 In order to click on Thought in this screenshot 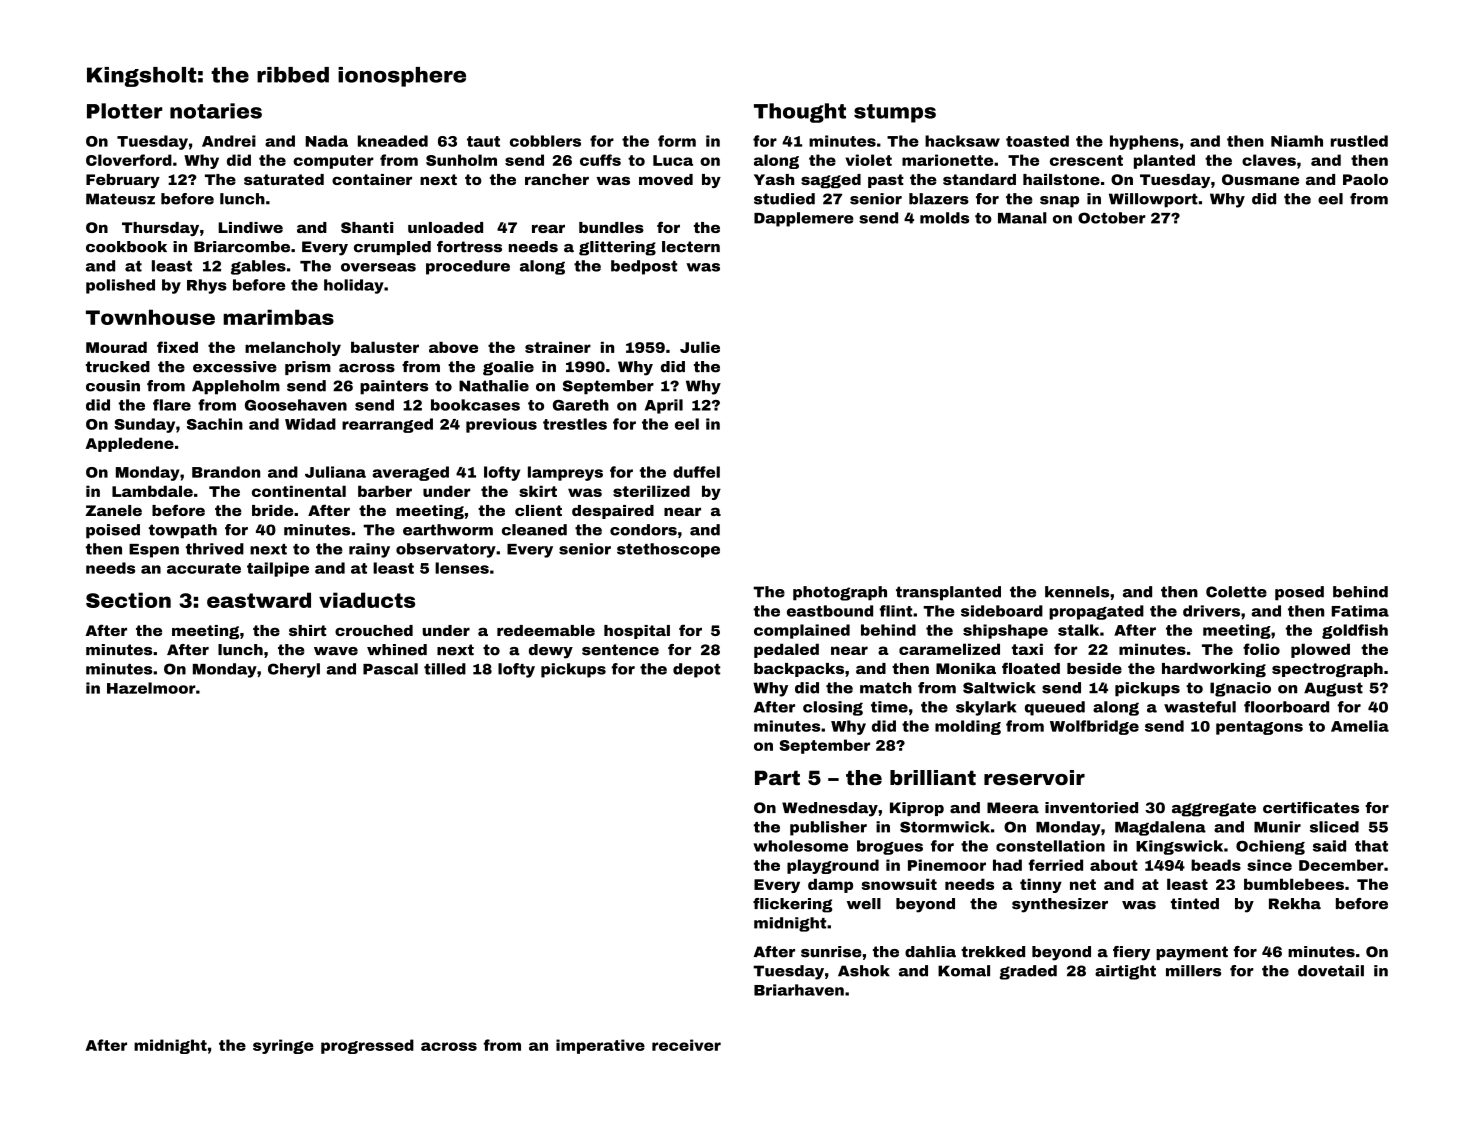, I will do `click(800, 113)`.
